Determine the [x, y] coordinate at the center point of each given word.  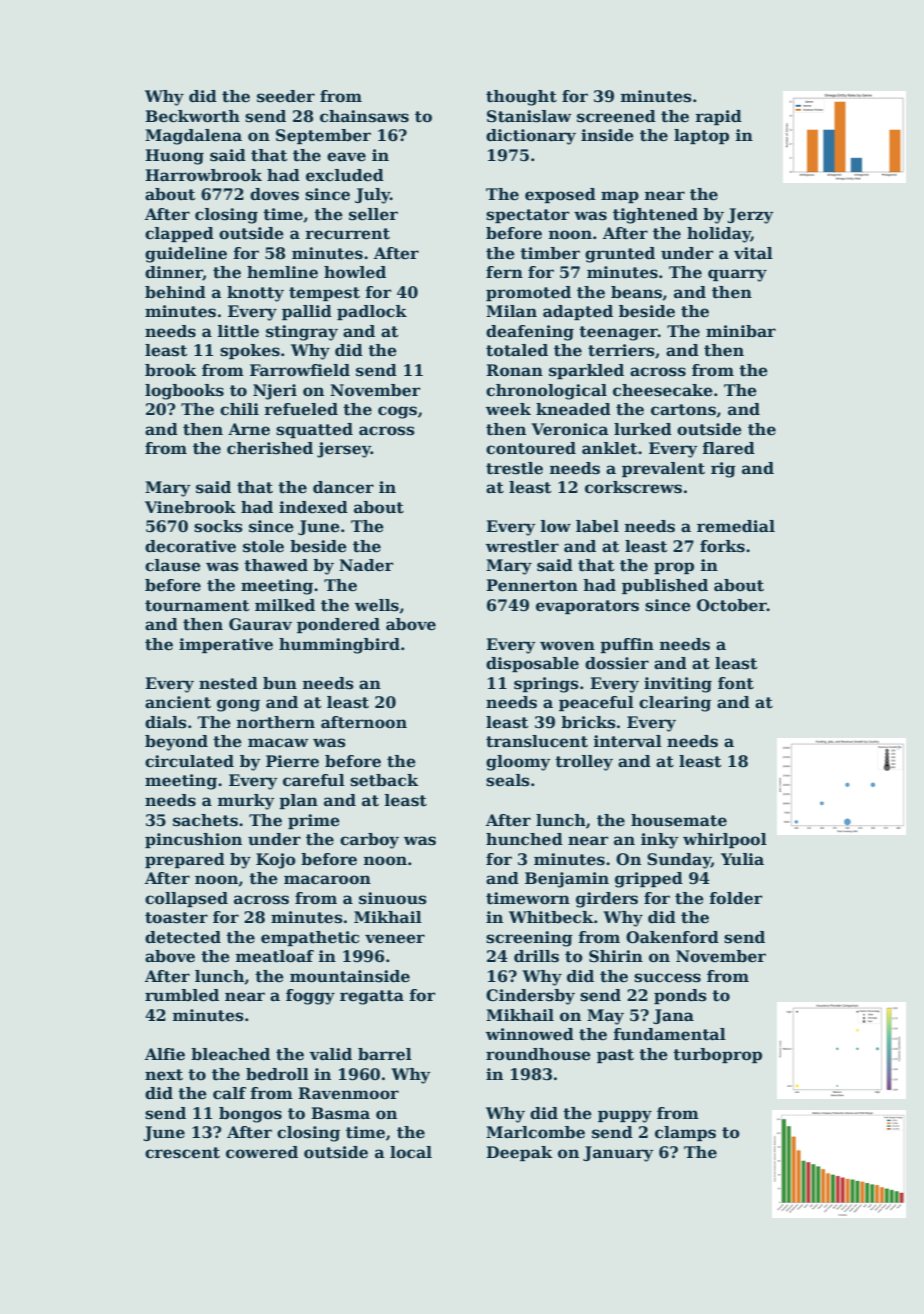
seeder [286, 96]
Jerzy [750, 216]
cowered [262, 1152]
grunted [620, 255]
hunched [524, 839]
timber [550, 253]
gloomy [518, 763]
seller [373, 214]
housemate [679, 820]
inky [660, 841]
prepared [185, 860]
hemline [282, 272]
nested [228, 683]
